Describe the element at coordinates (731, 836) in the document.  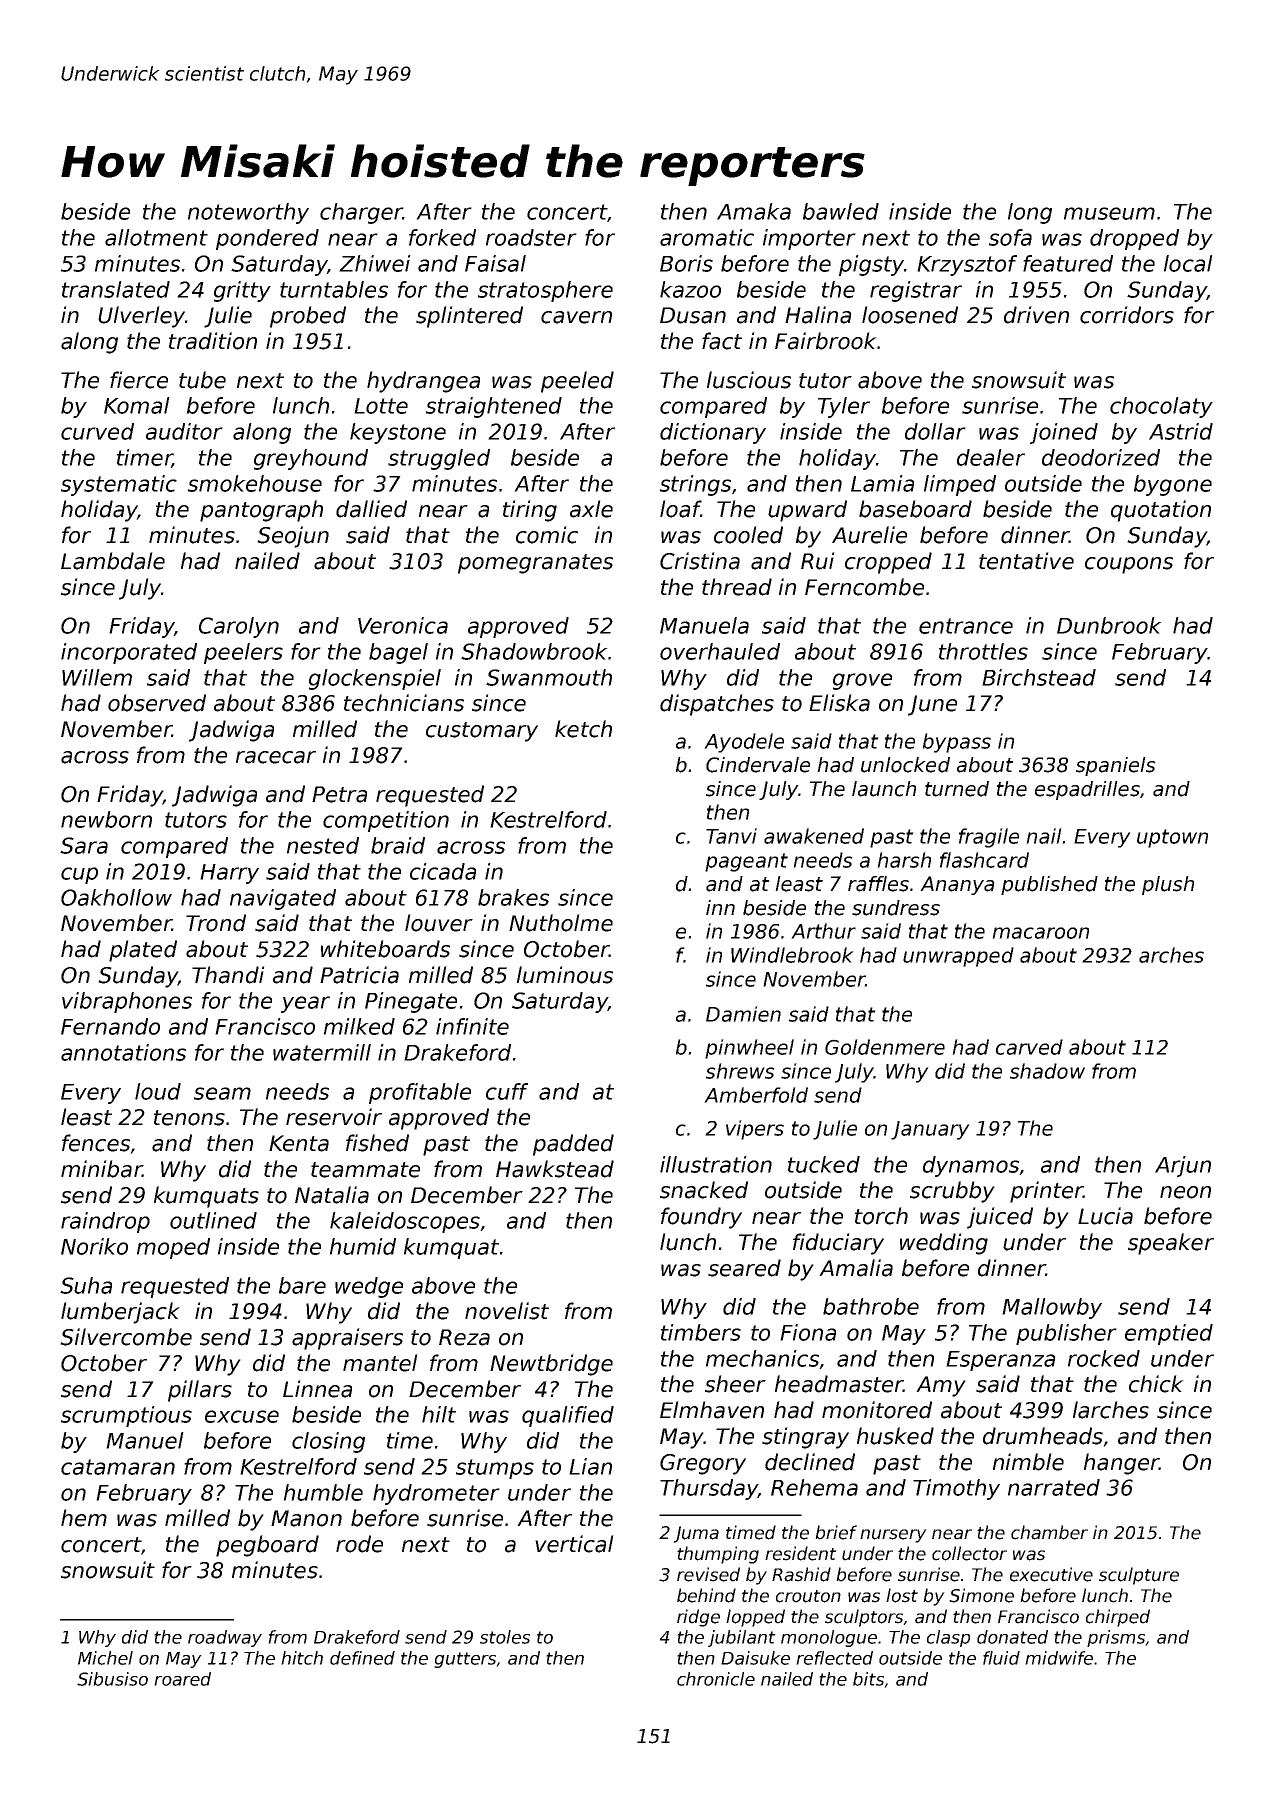
I see `Tanvi` at that location.
